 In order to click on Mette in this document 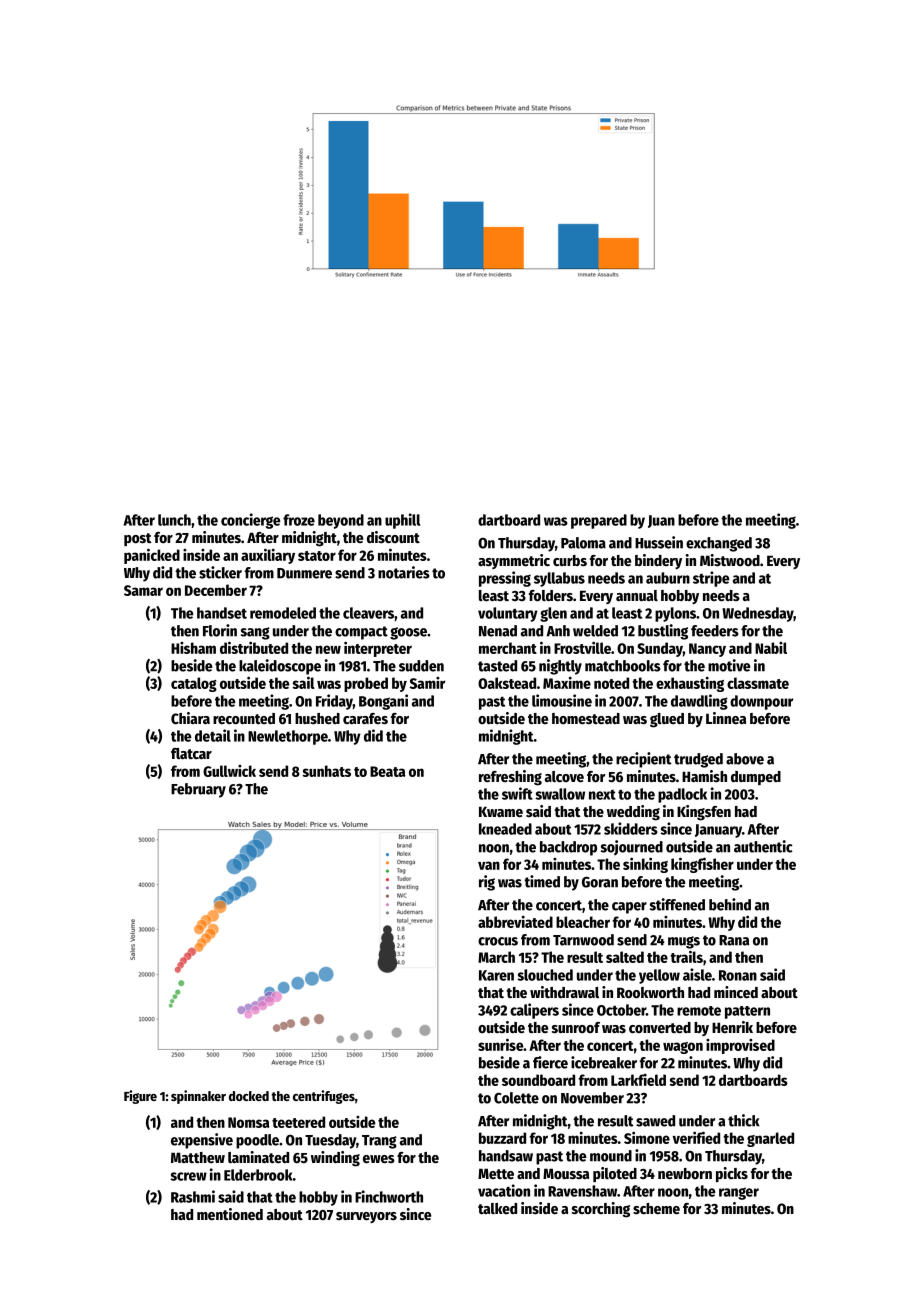, I will do `click(496, 1173)`.
